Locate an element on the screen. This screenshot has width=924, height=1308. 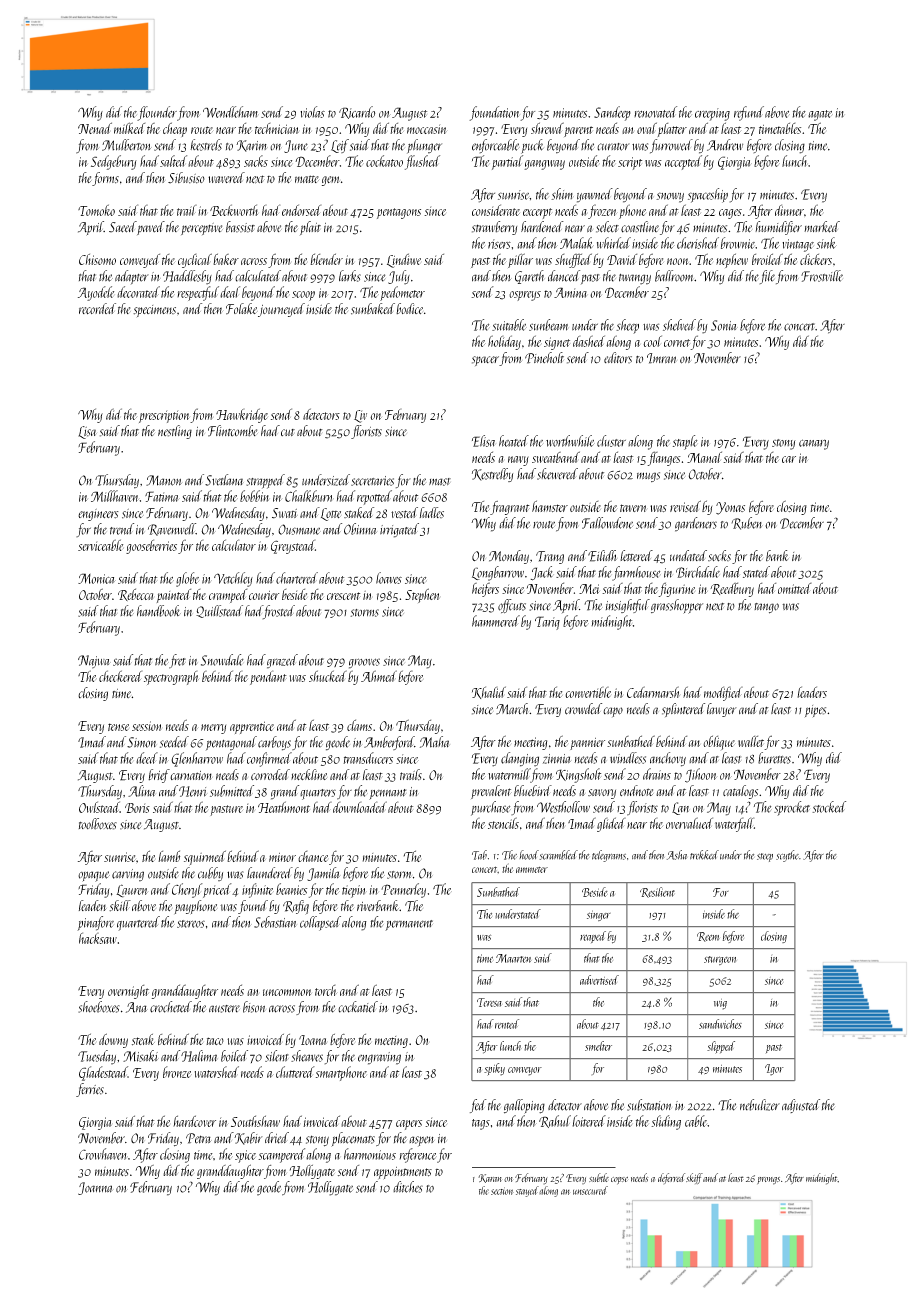
scythe is located at coordinates (787, 856).
